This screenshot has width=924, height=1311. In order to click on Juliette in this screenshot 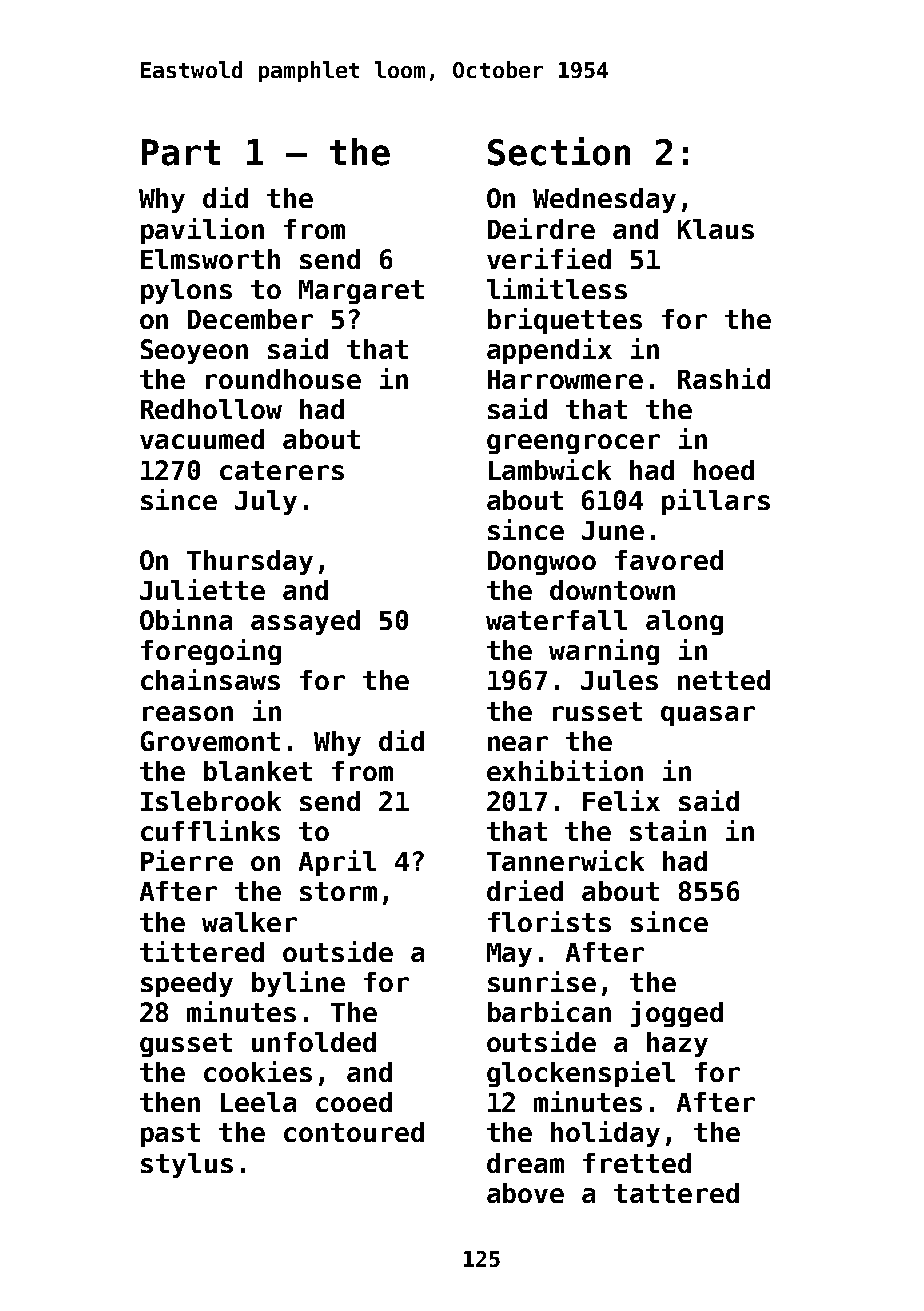, I will do `click(202, 589)`.
